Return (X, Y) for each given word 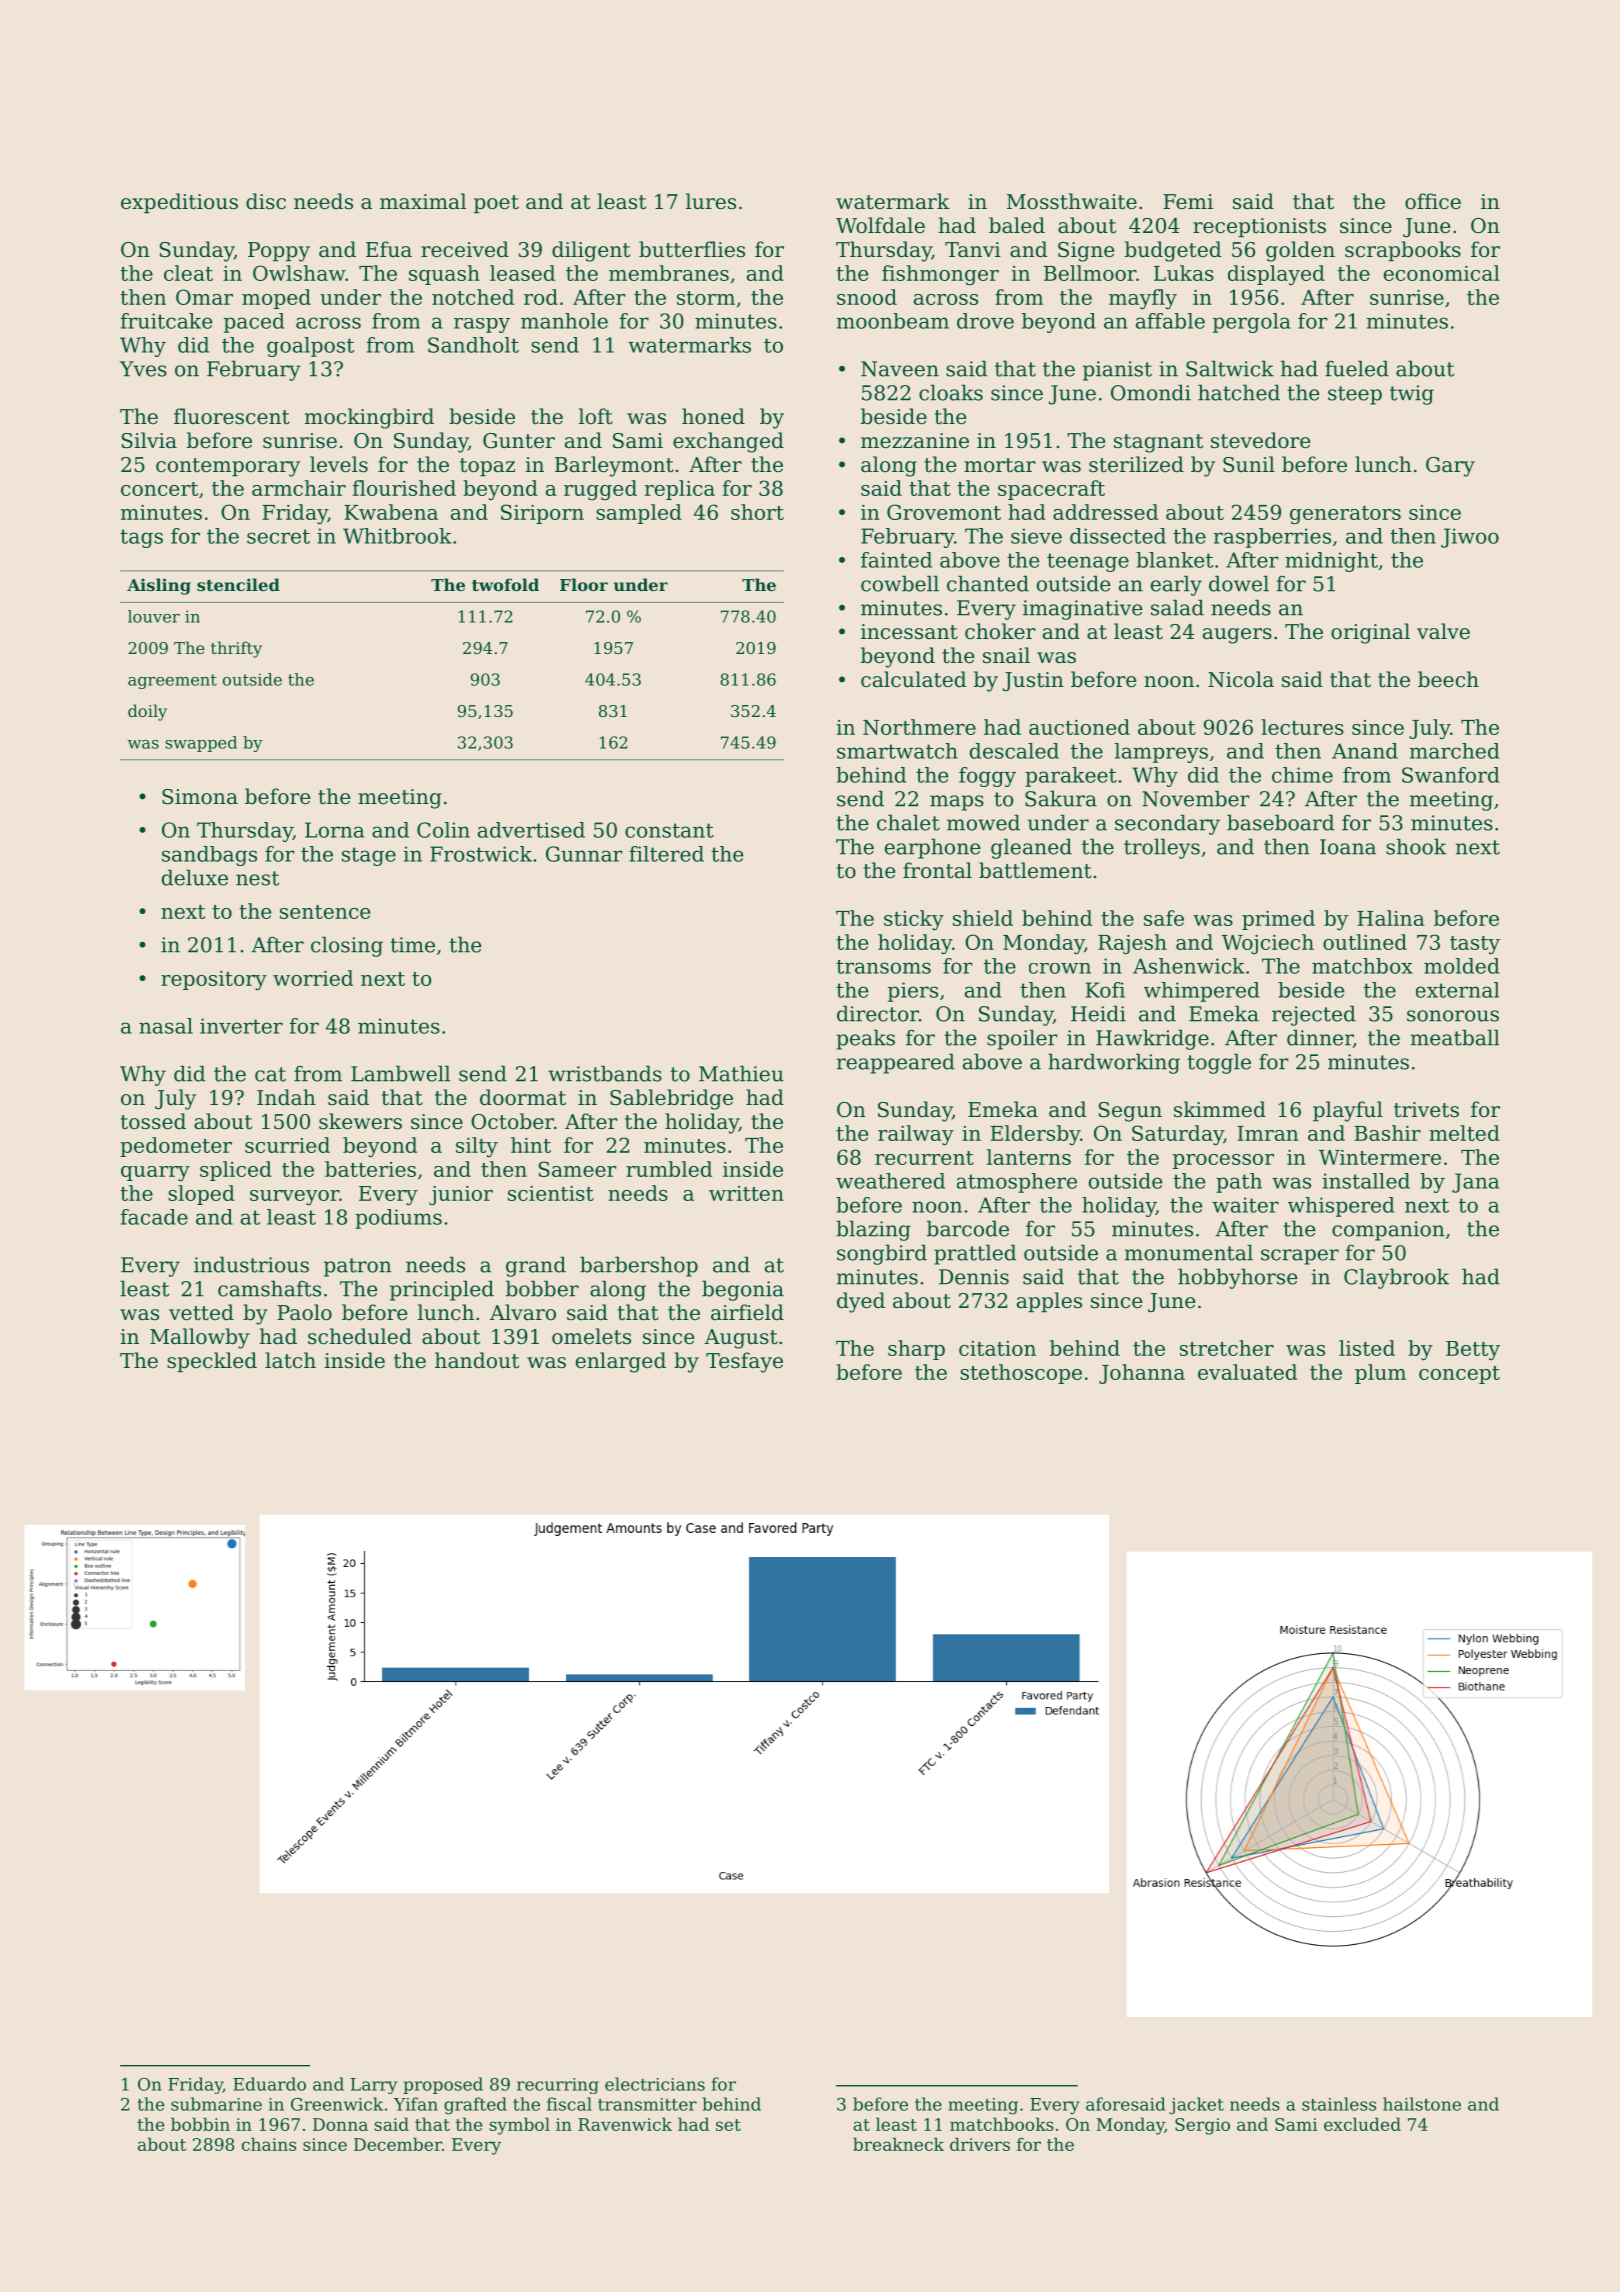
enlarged (621, 1362)
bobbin (200, 2124)
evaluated (1247, 1372)
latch (290, 1360)
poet (496, 204)
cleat (188, 273)
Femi (1188, 202)
